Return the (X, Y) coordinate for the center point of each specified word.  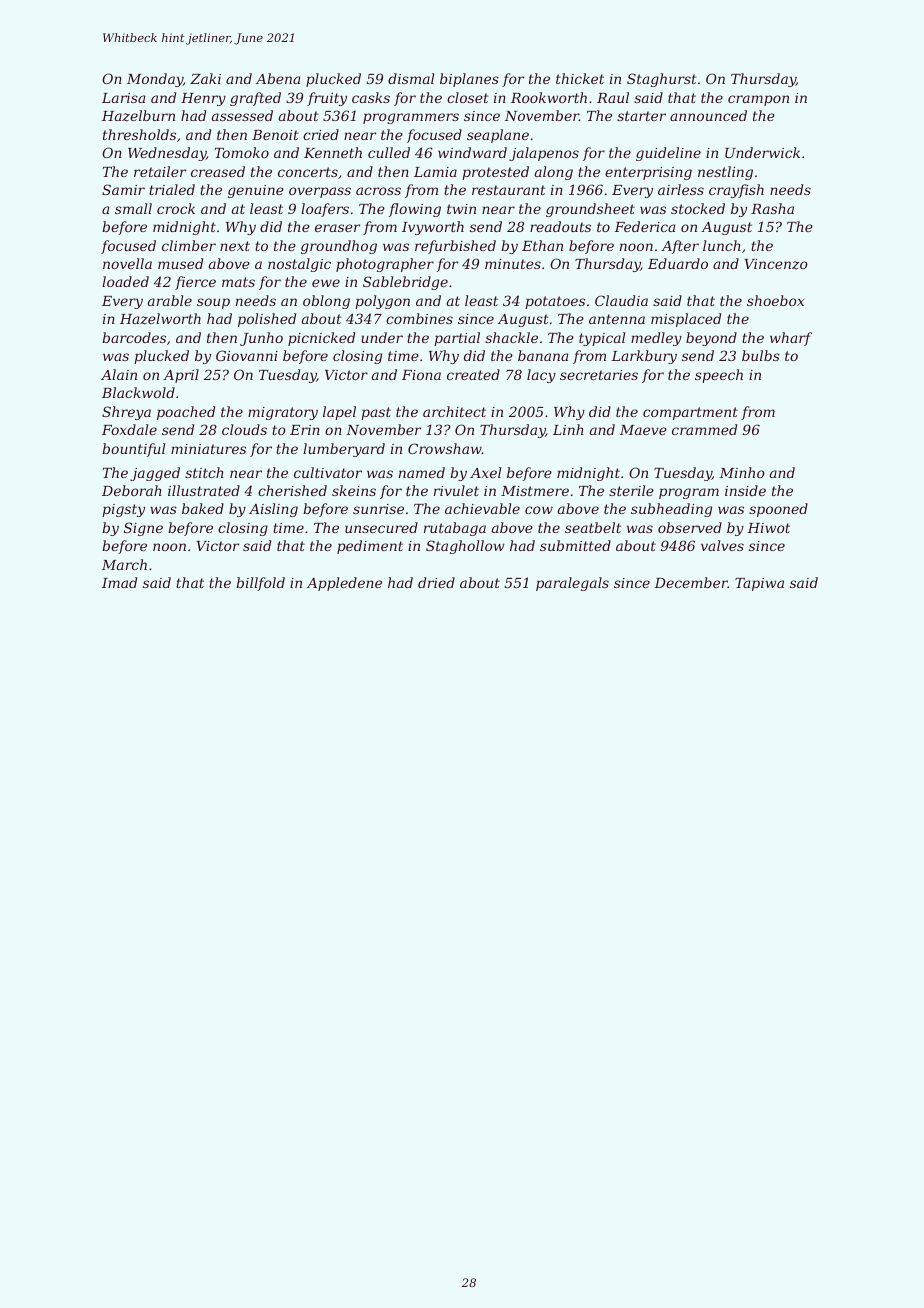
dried (436, 582)
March (124, 564)
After (680, 247)
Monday (155, 80)
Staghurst (662, 80)
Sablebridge (405, 283)
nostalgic (299, 265)
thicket (580, 78)
